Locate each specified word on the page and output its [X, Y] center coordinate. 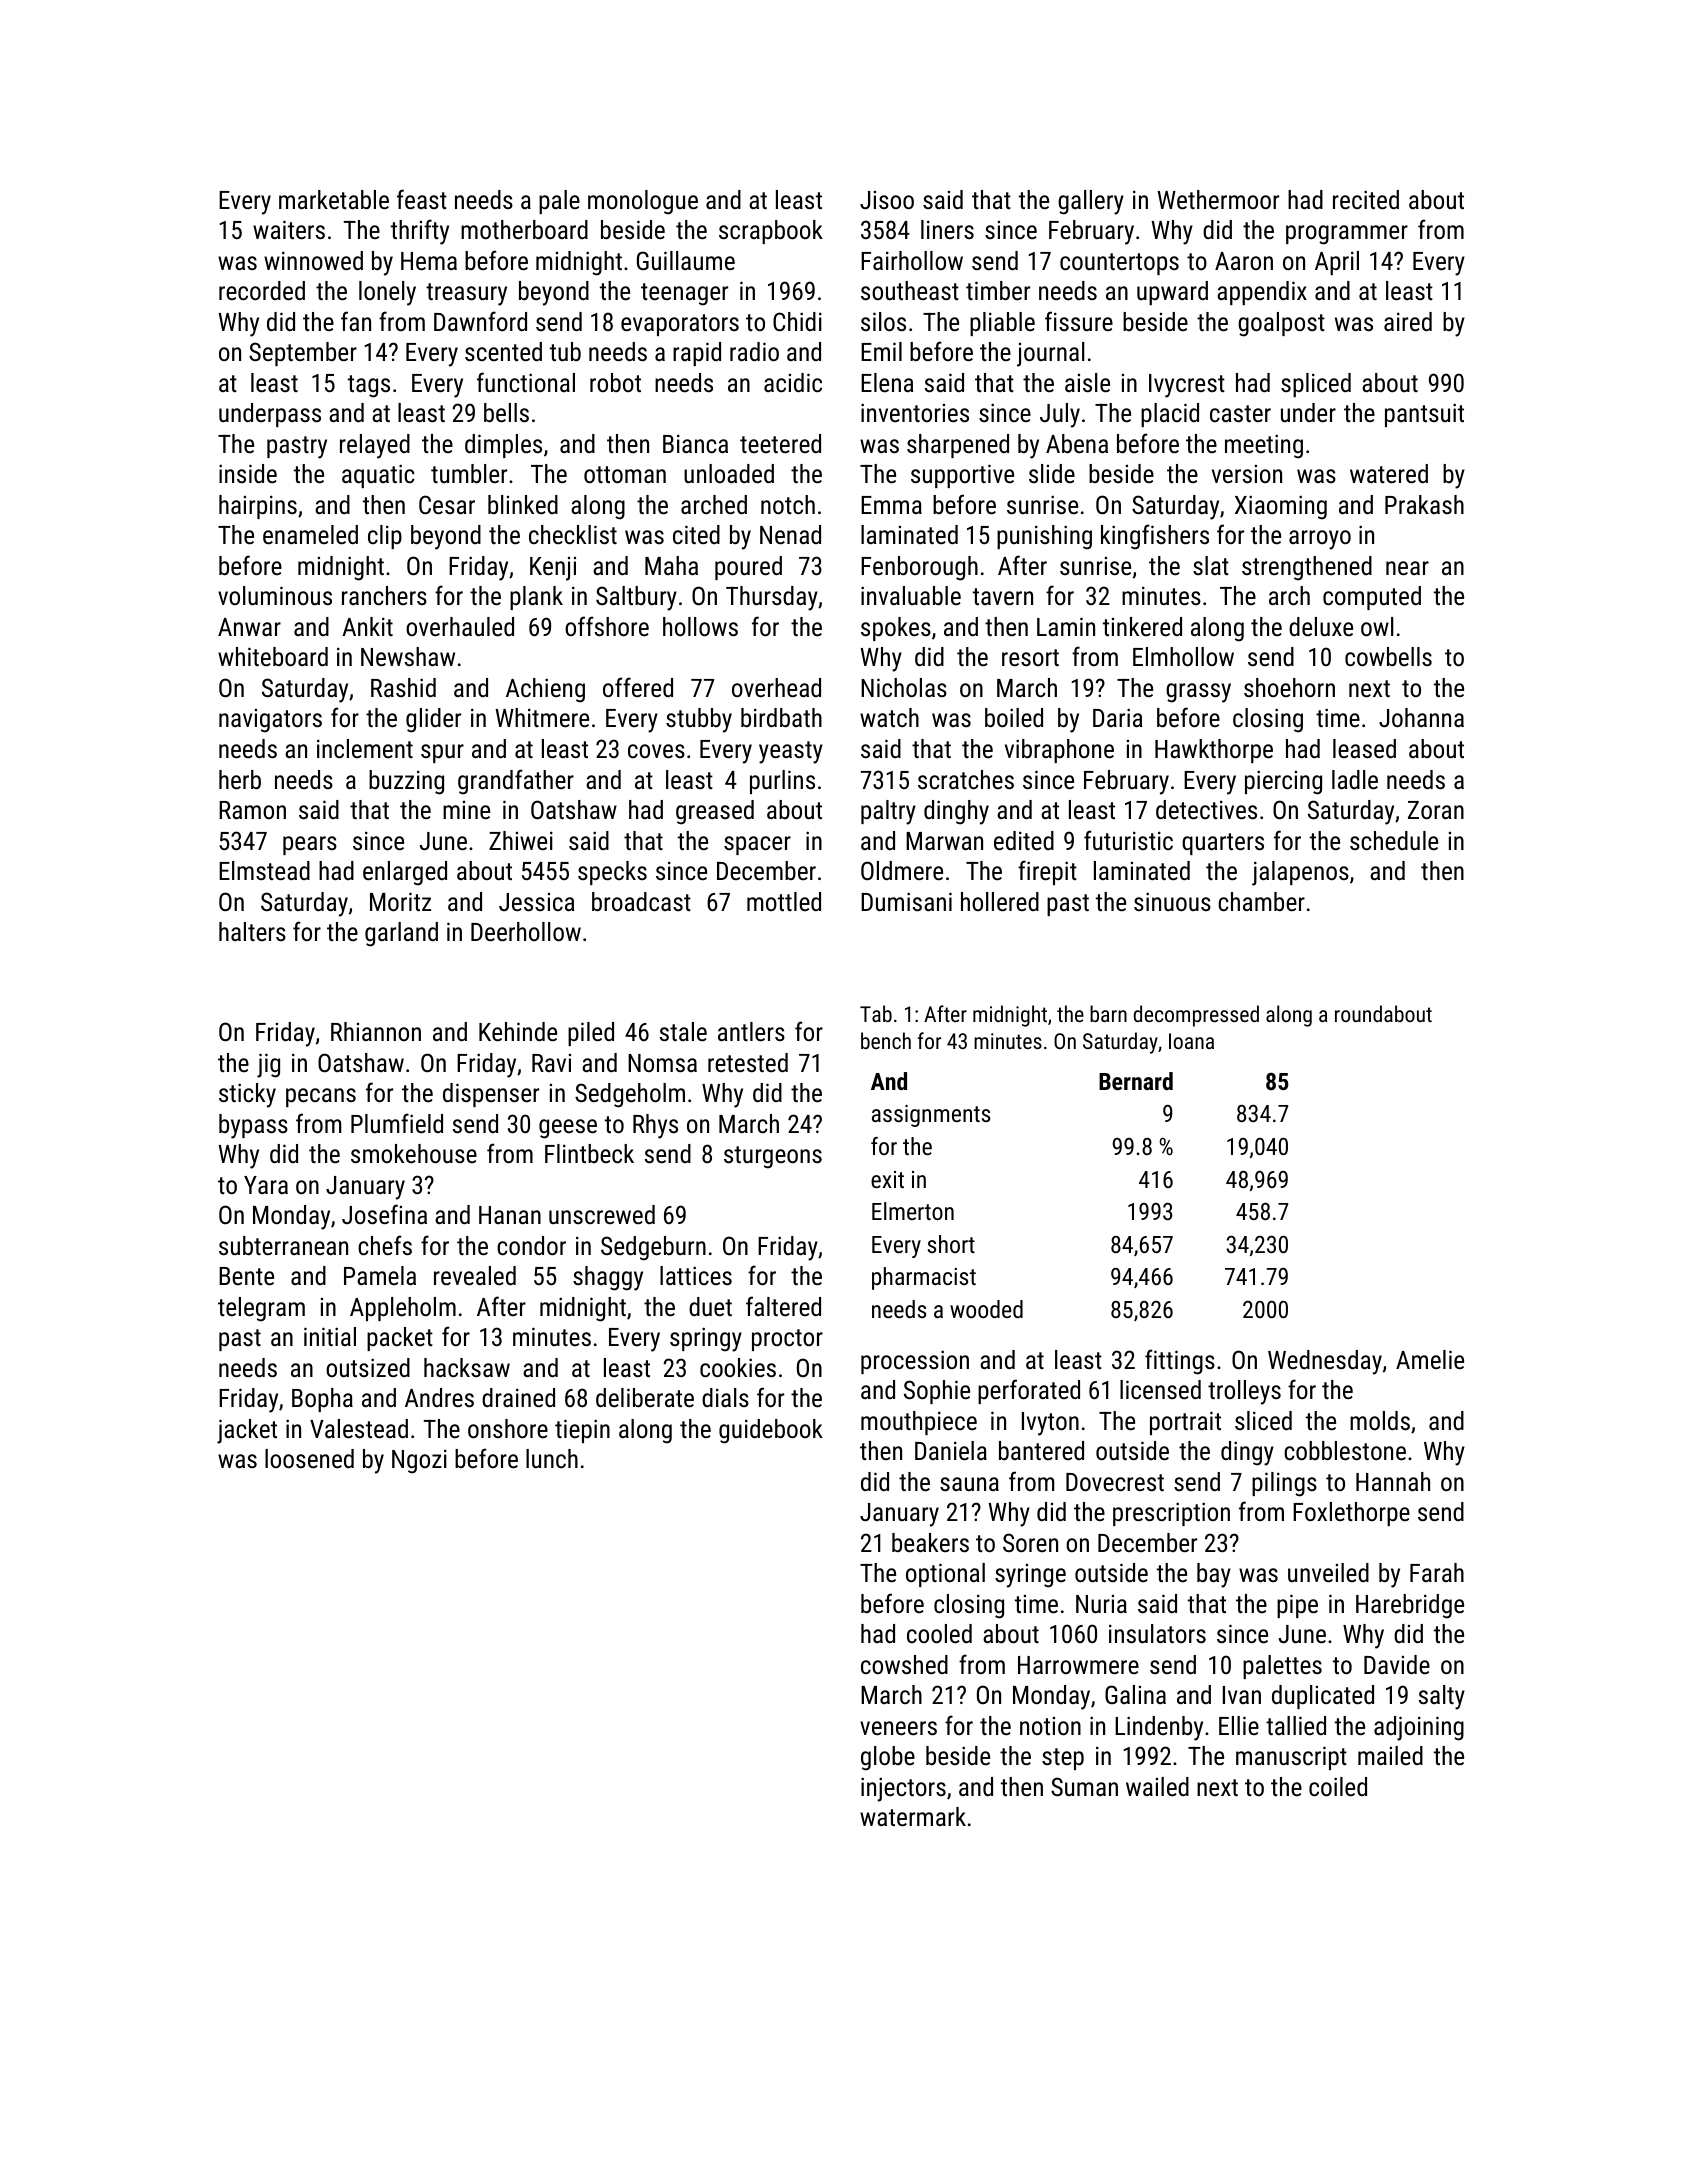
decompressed [1196, 1016]
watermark [913, 1816]
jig [268, 1065]
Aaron [1244, 261]
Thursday [772, 598]
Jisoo [887, 200]
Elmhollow [1183, 656]
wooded [986, 1309]
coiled [1338, 1786]
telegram [261, 1309]
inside [248, 473]
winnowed [313, 260]
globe [888, 1758]
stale [683, 1031]
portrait [1185, 1423]
